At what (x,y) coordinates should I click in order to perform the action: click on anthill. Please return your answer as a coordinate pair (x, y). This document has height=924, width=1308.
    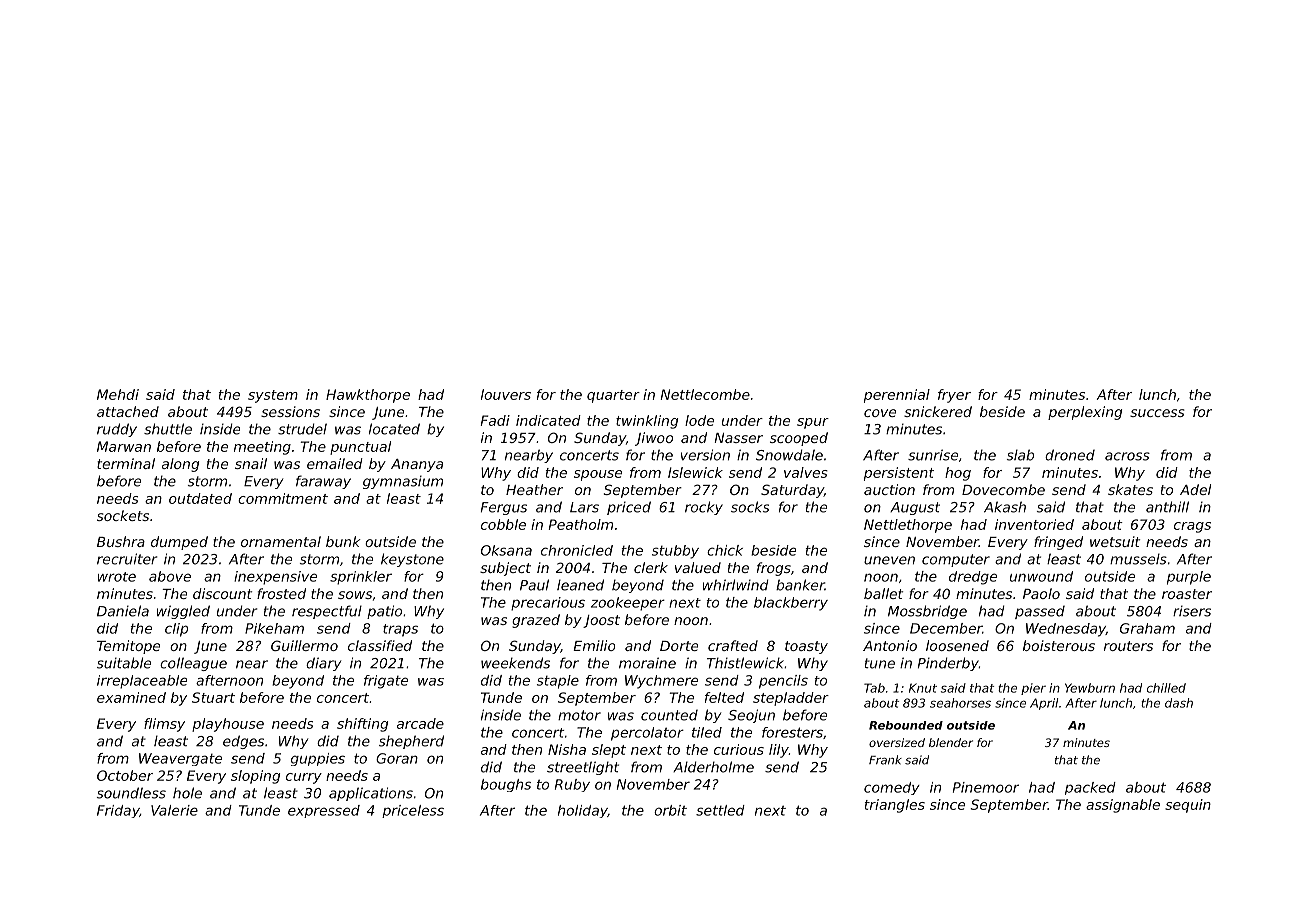
    Looking at the image, I should click on (1167, 507).
